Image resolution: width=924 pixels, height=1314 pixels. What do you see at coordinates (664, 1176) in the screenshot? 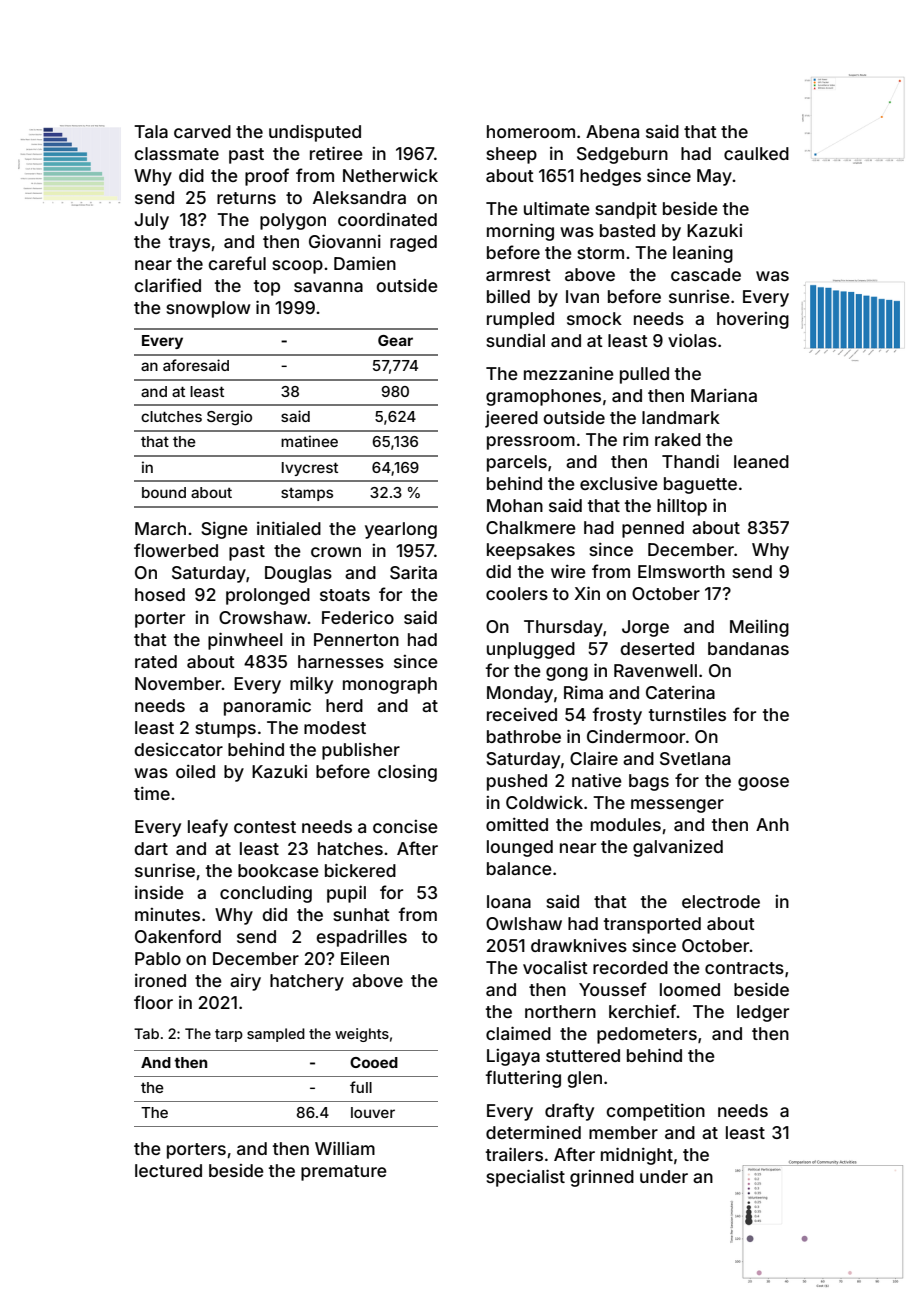
I see `under` at bounding box center [664, 1176].
